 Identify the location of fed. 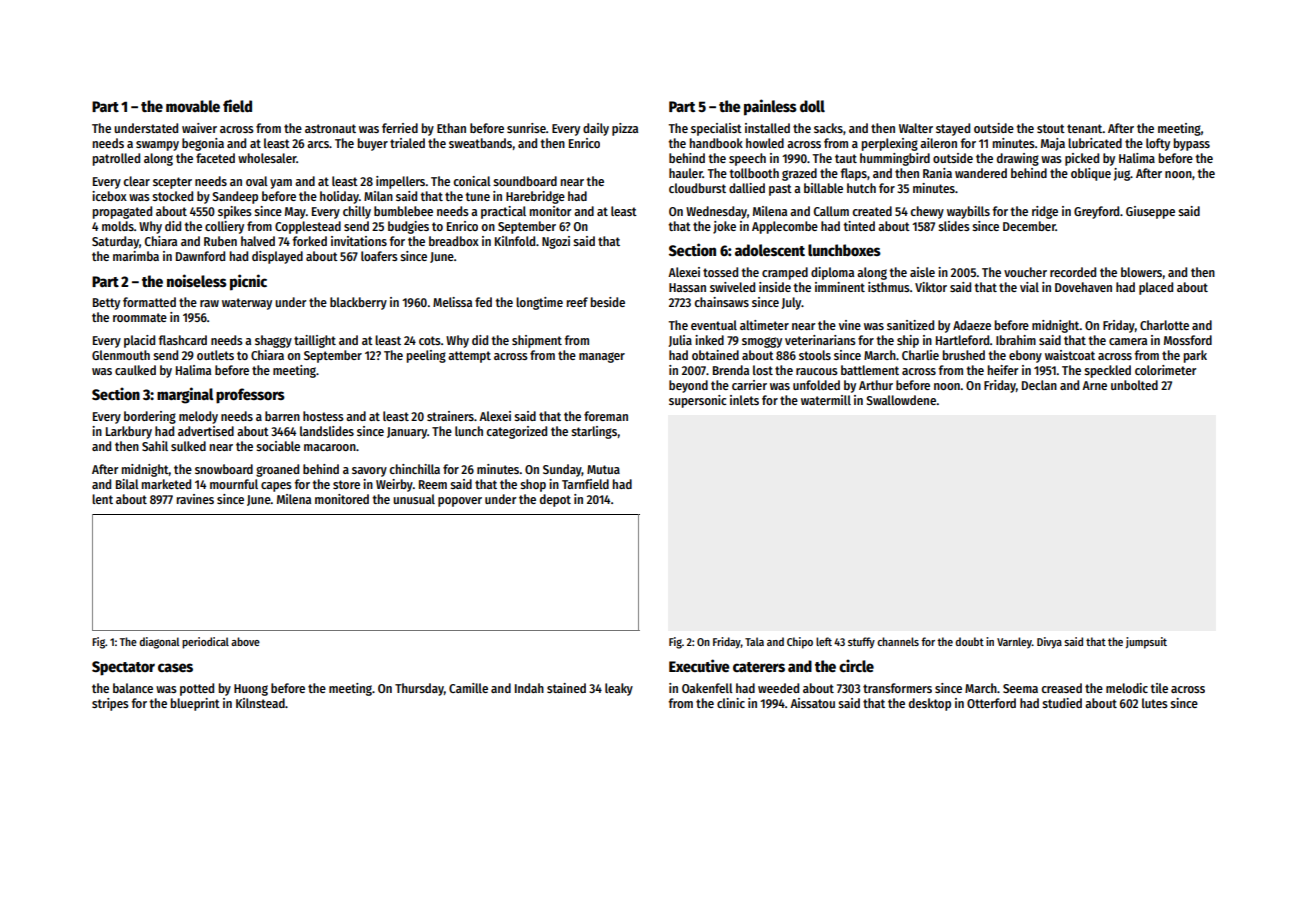
(483, 302).
